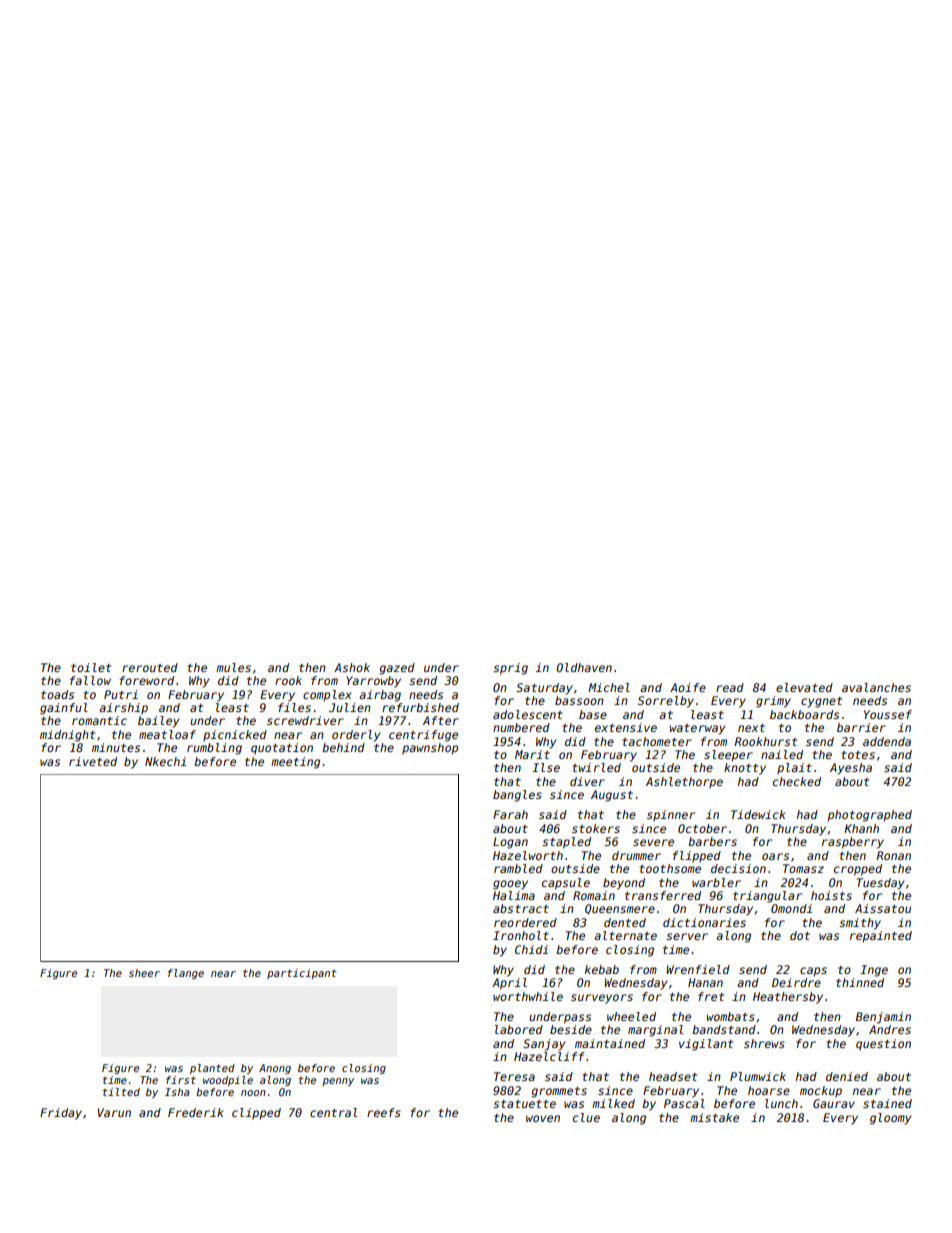 The height and width of the document is (1233, 952). What do you see at coordinates (730, 687) in the document?
I see `read` at bounding box center [730, 687].
